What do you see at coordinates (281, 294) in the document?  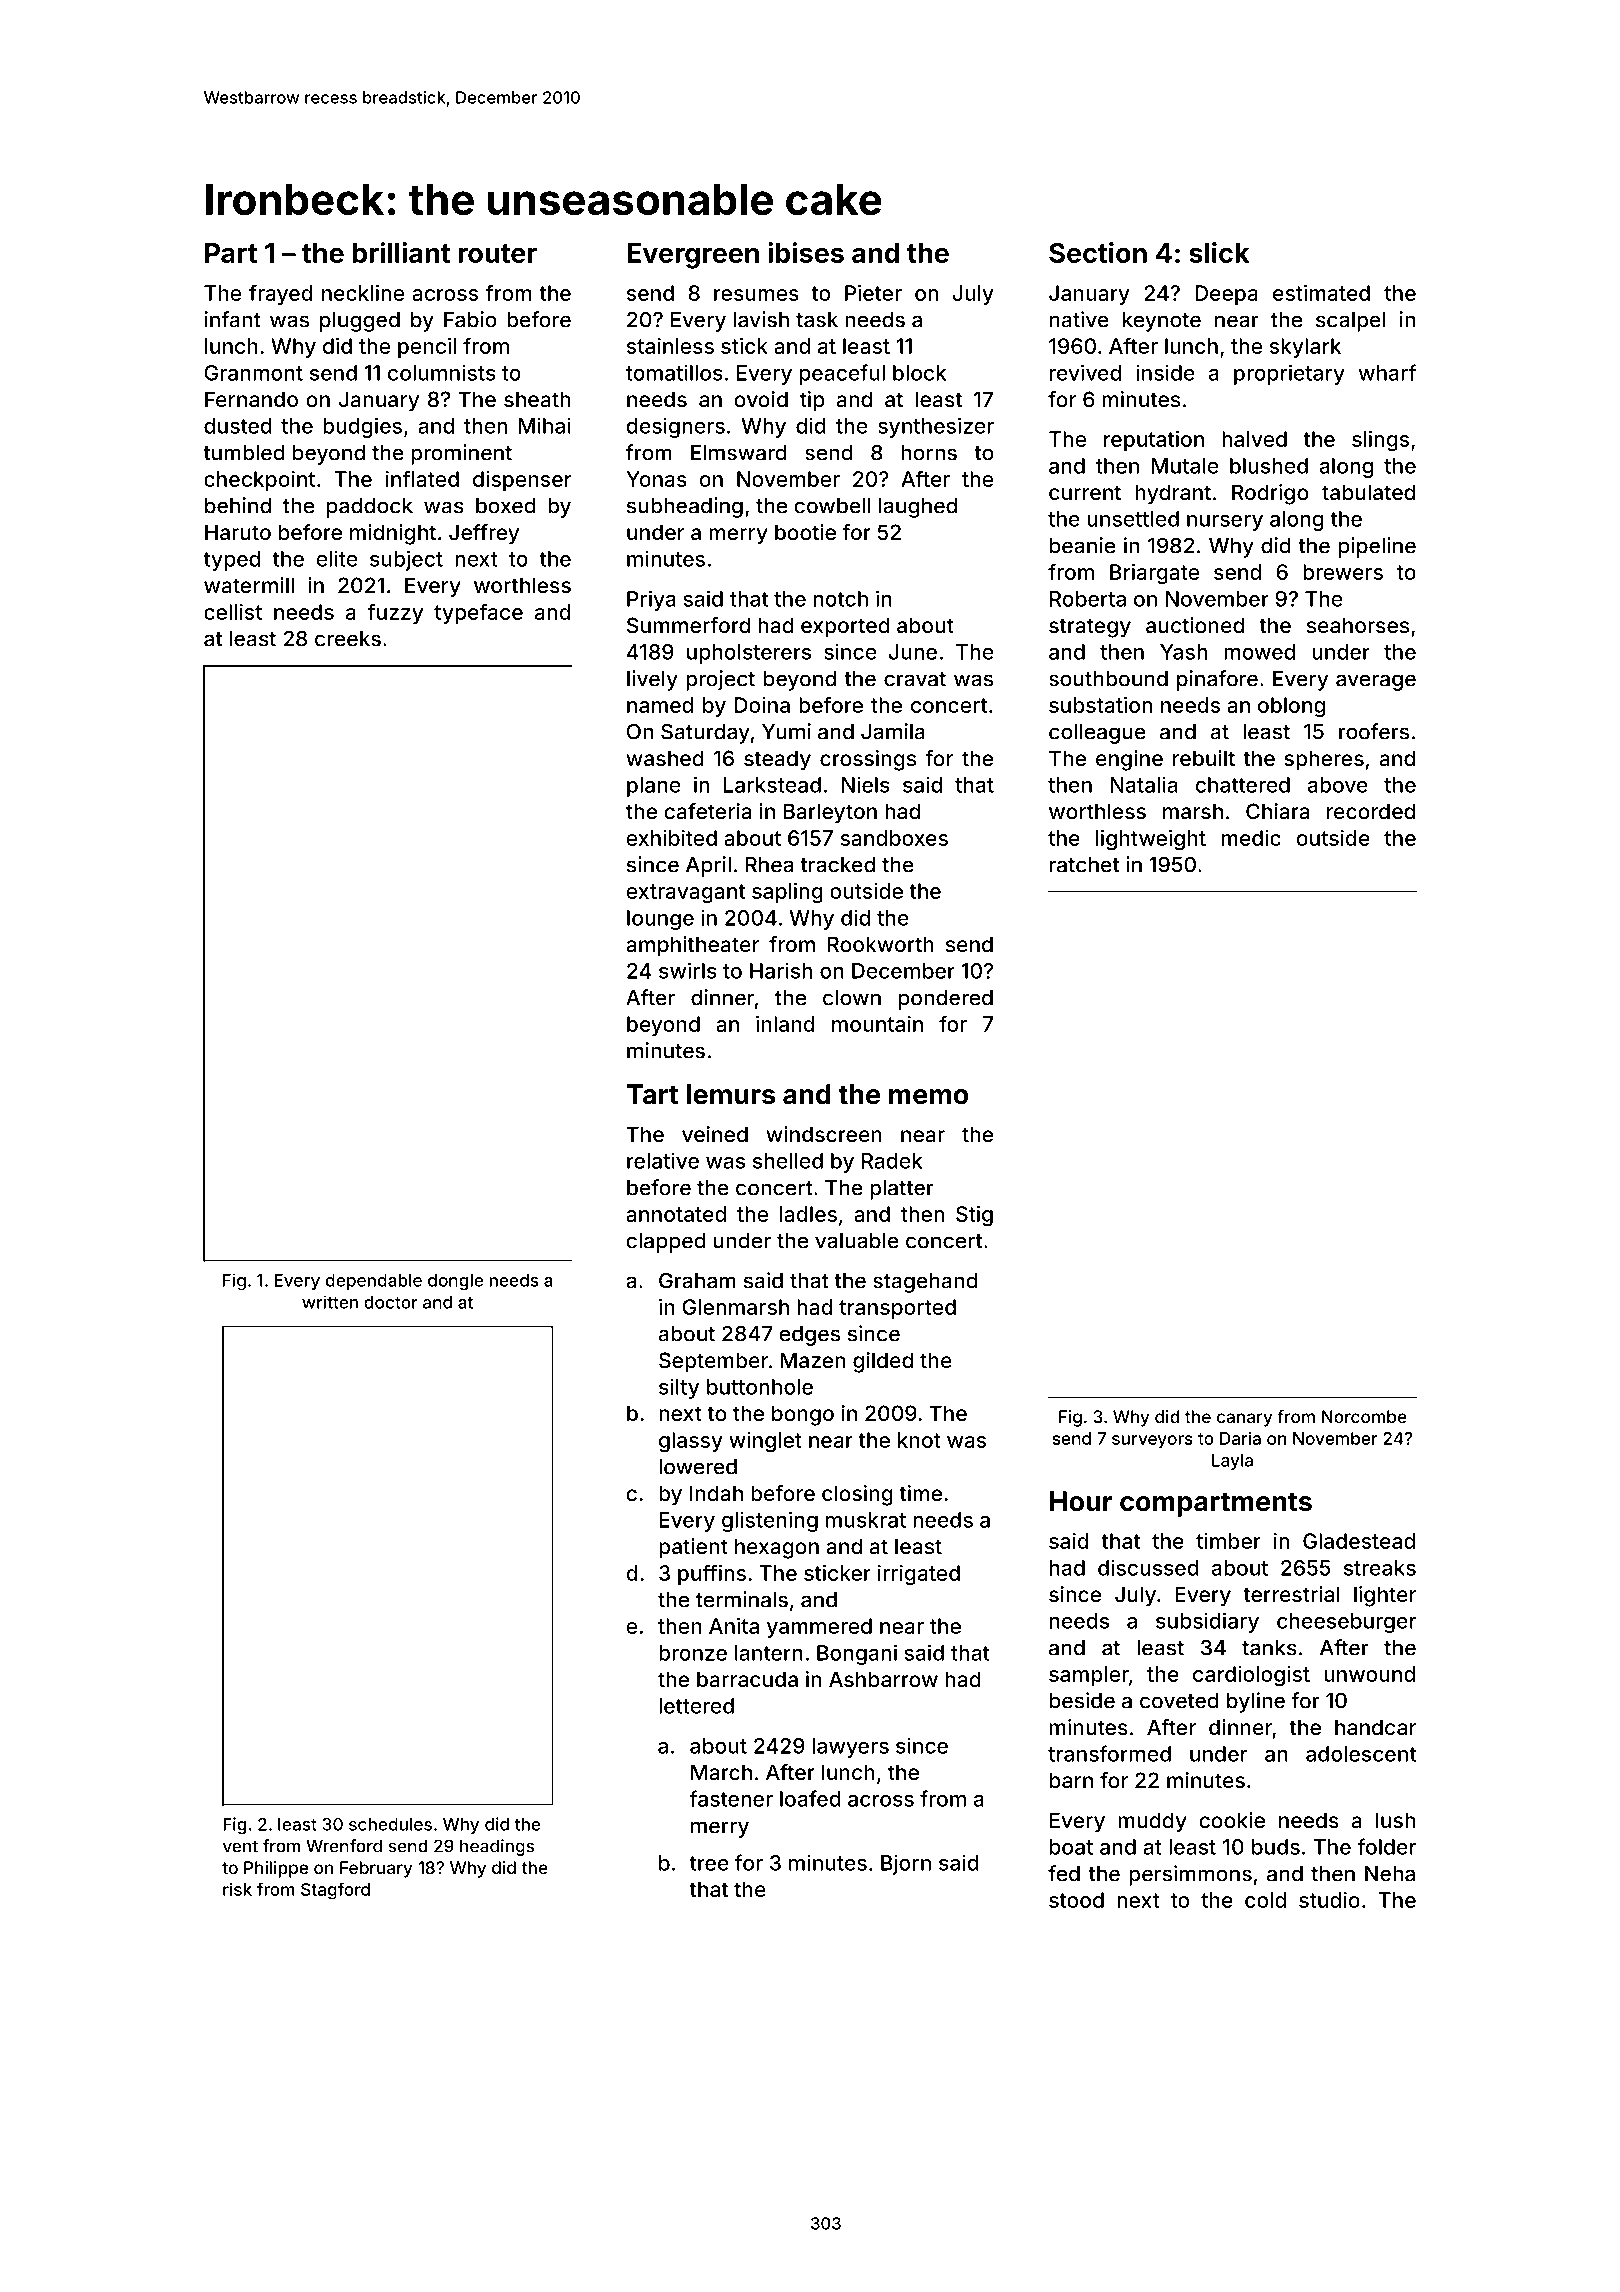 I see `frayed` at bounding box center [281, 294].
